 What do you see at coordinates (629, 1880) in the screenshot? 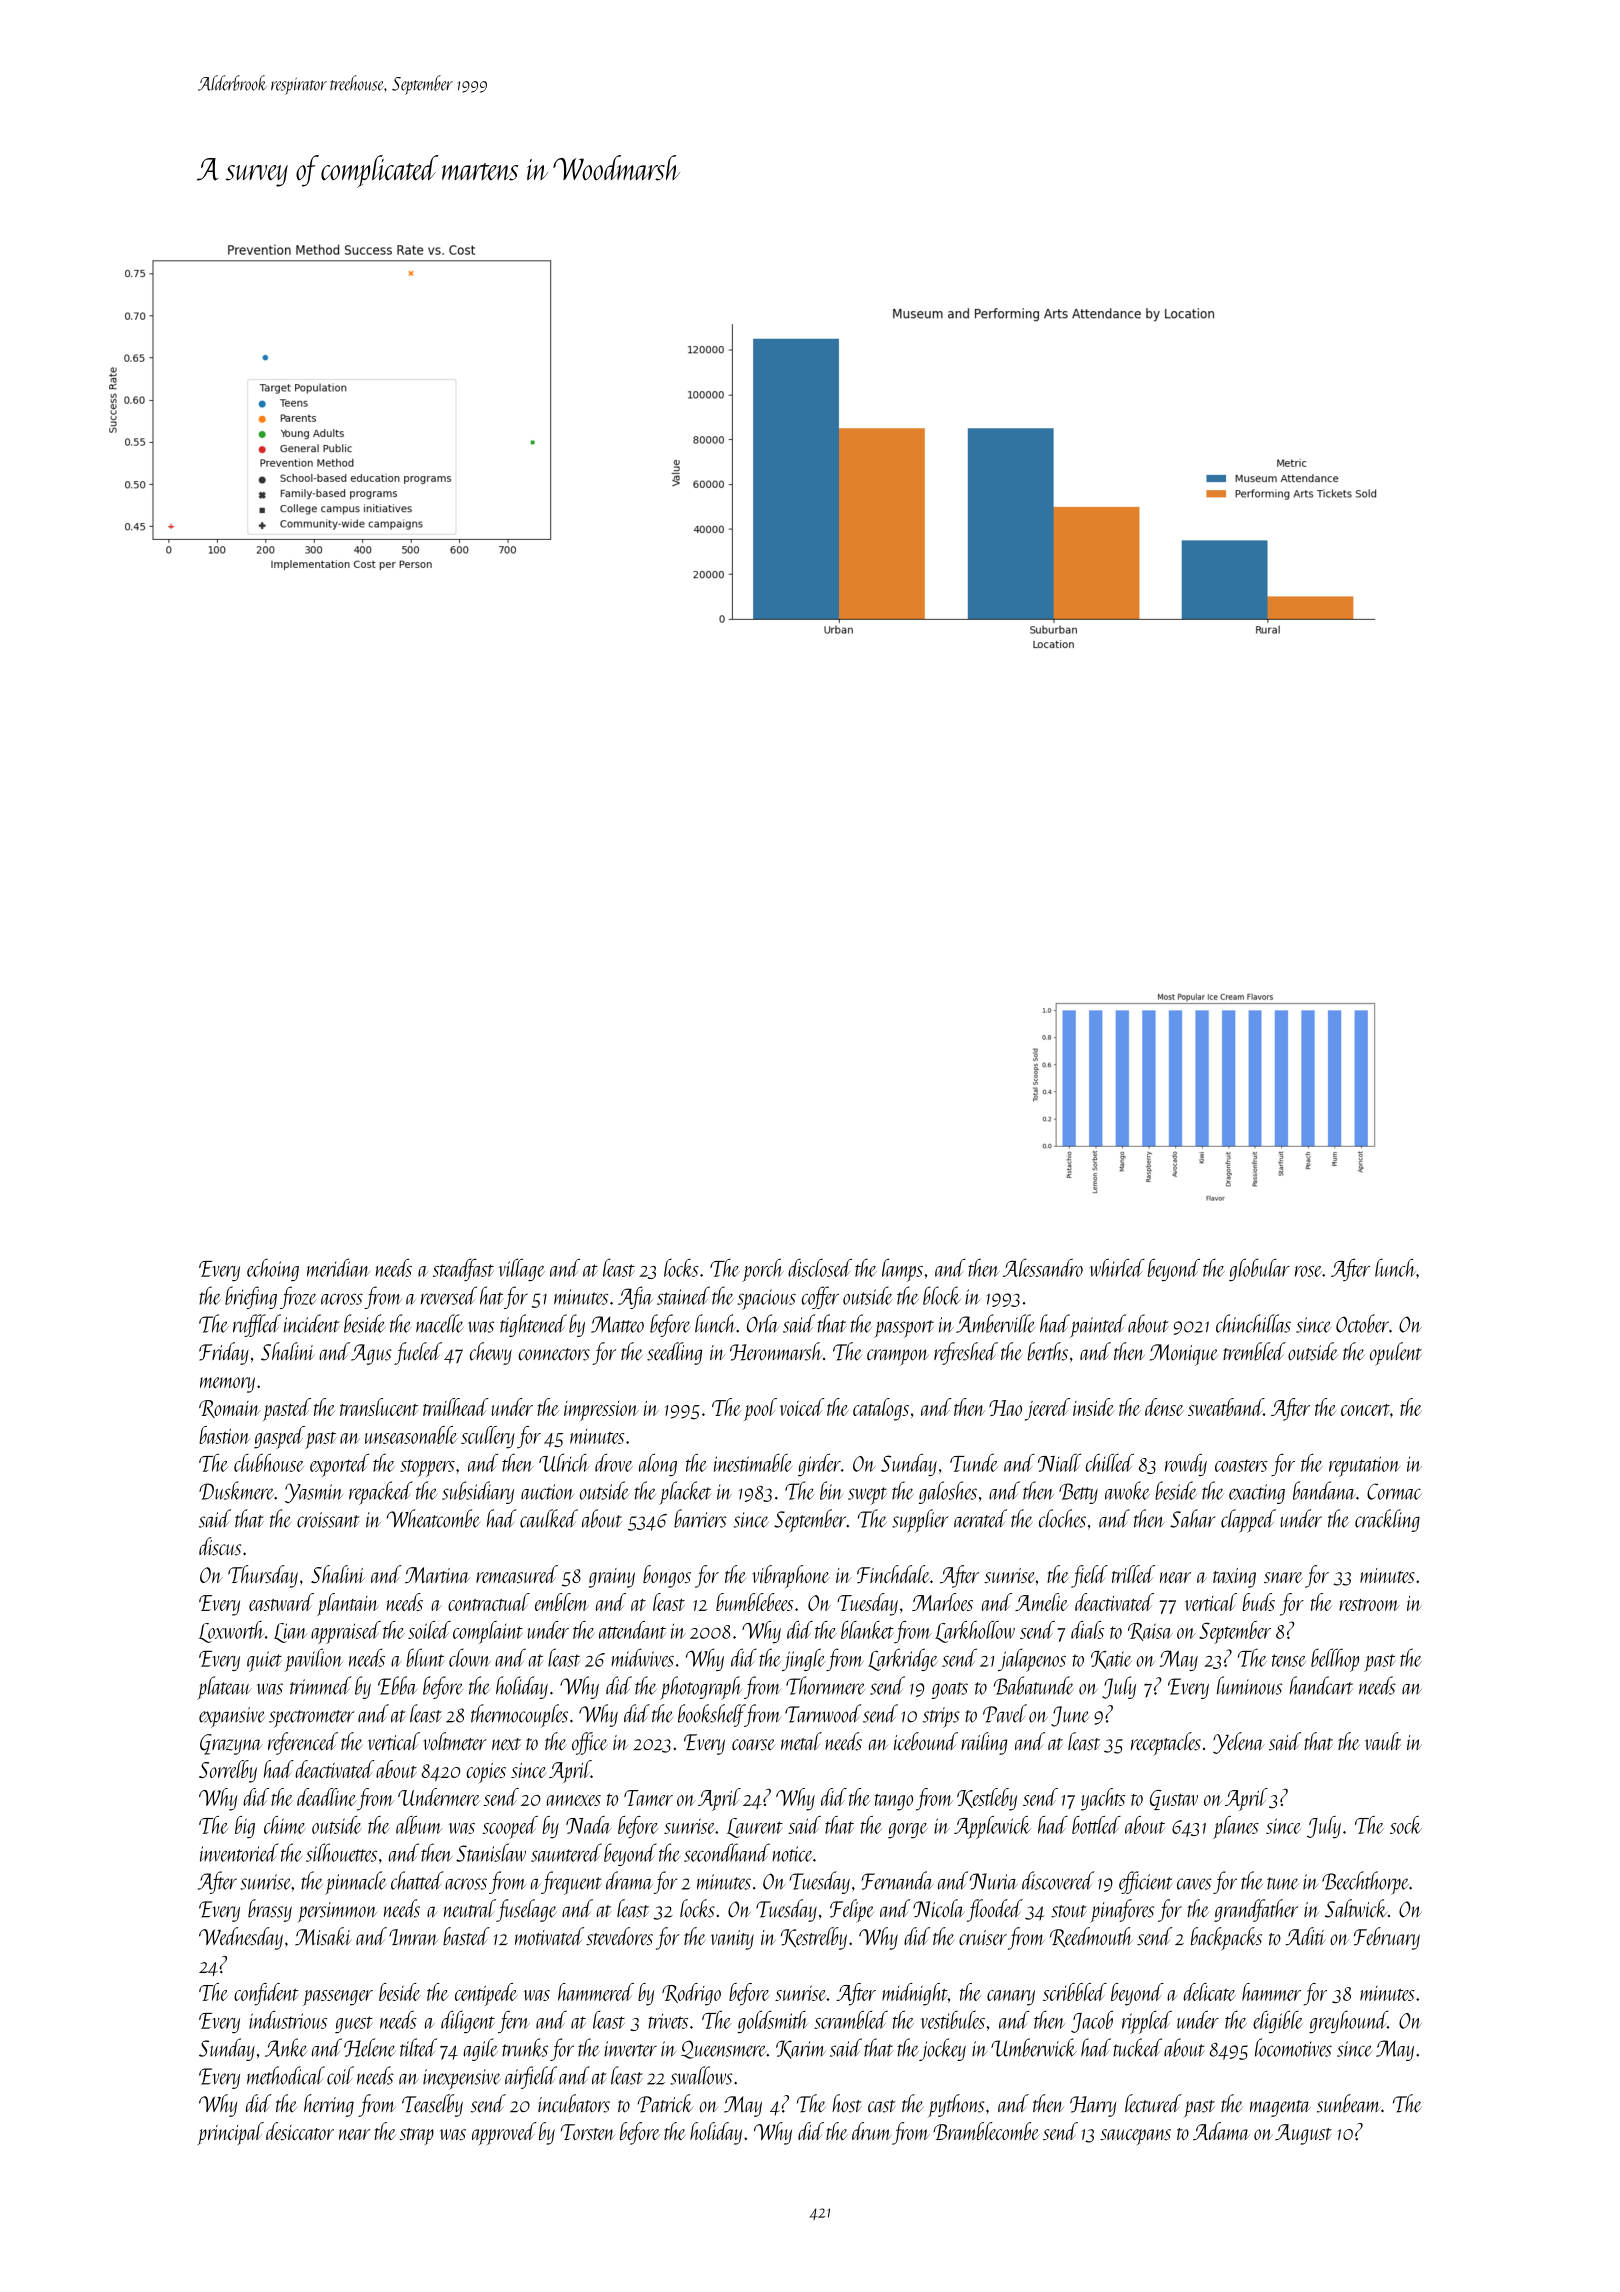
I see `drama` at bounding box center [629, 1880].
